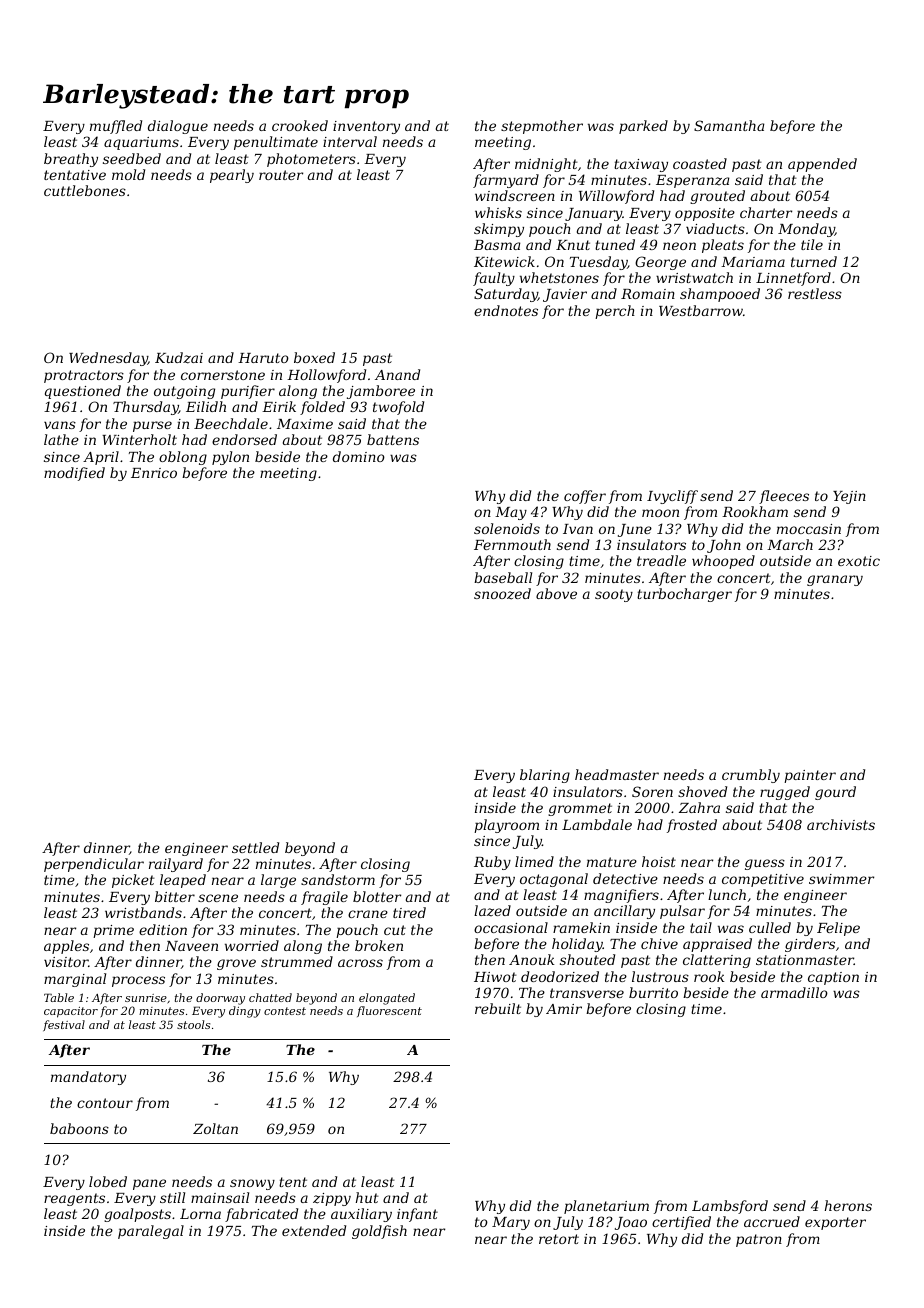  I want to click on exporter, so click(835, 1223).
